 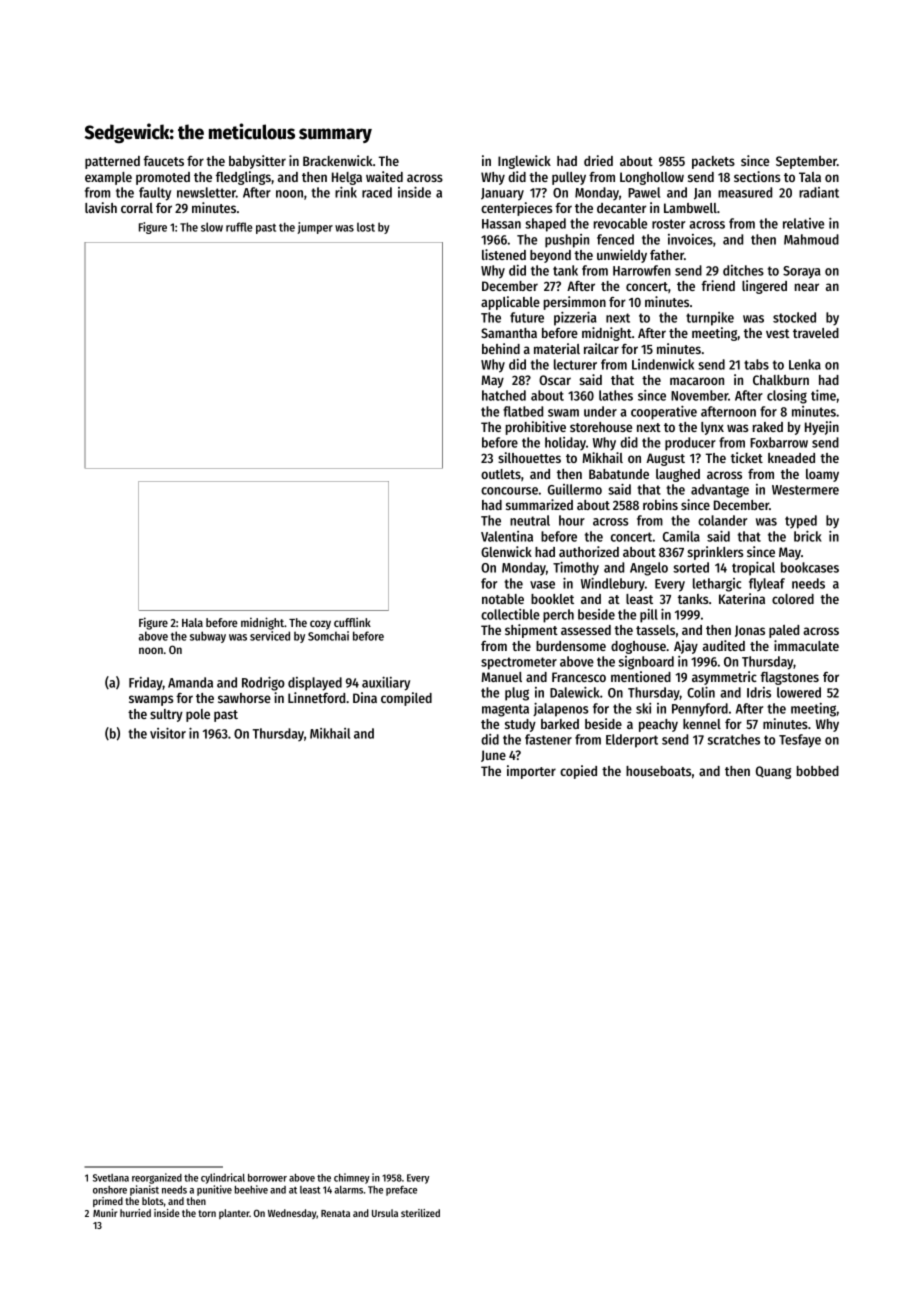 What do you see at coordinates (192, 622) in the document?
I see `Hala` at bounding box center [192, 622].
